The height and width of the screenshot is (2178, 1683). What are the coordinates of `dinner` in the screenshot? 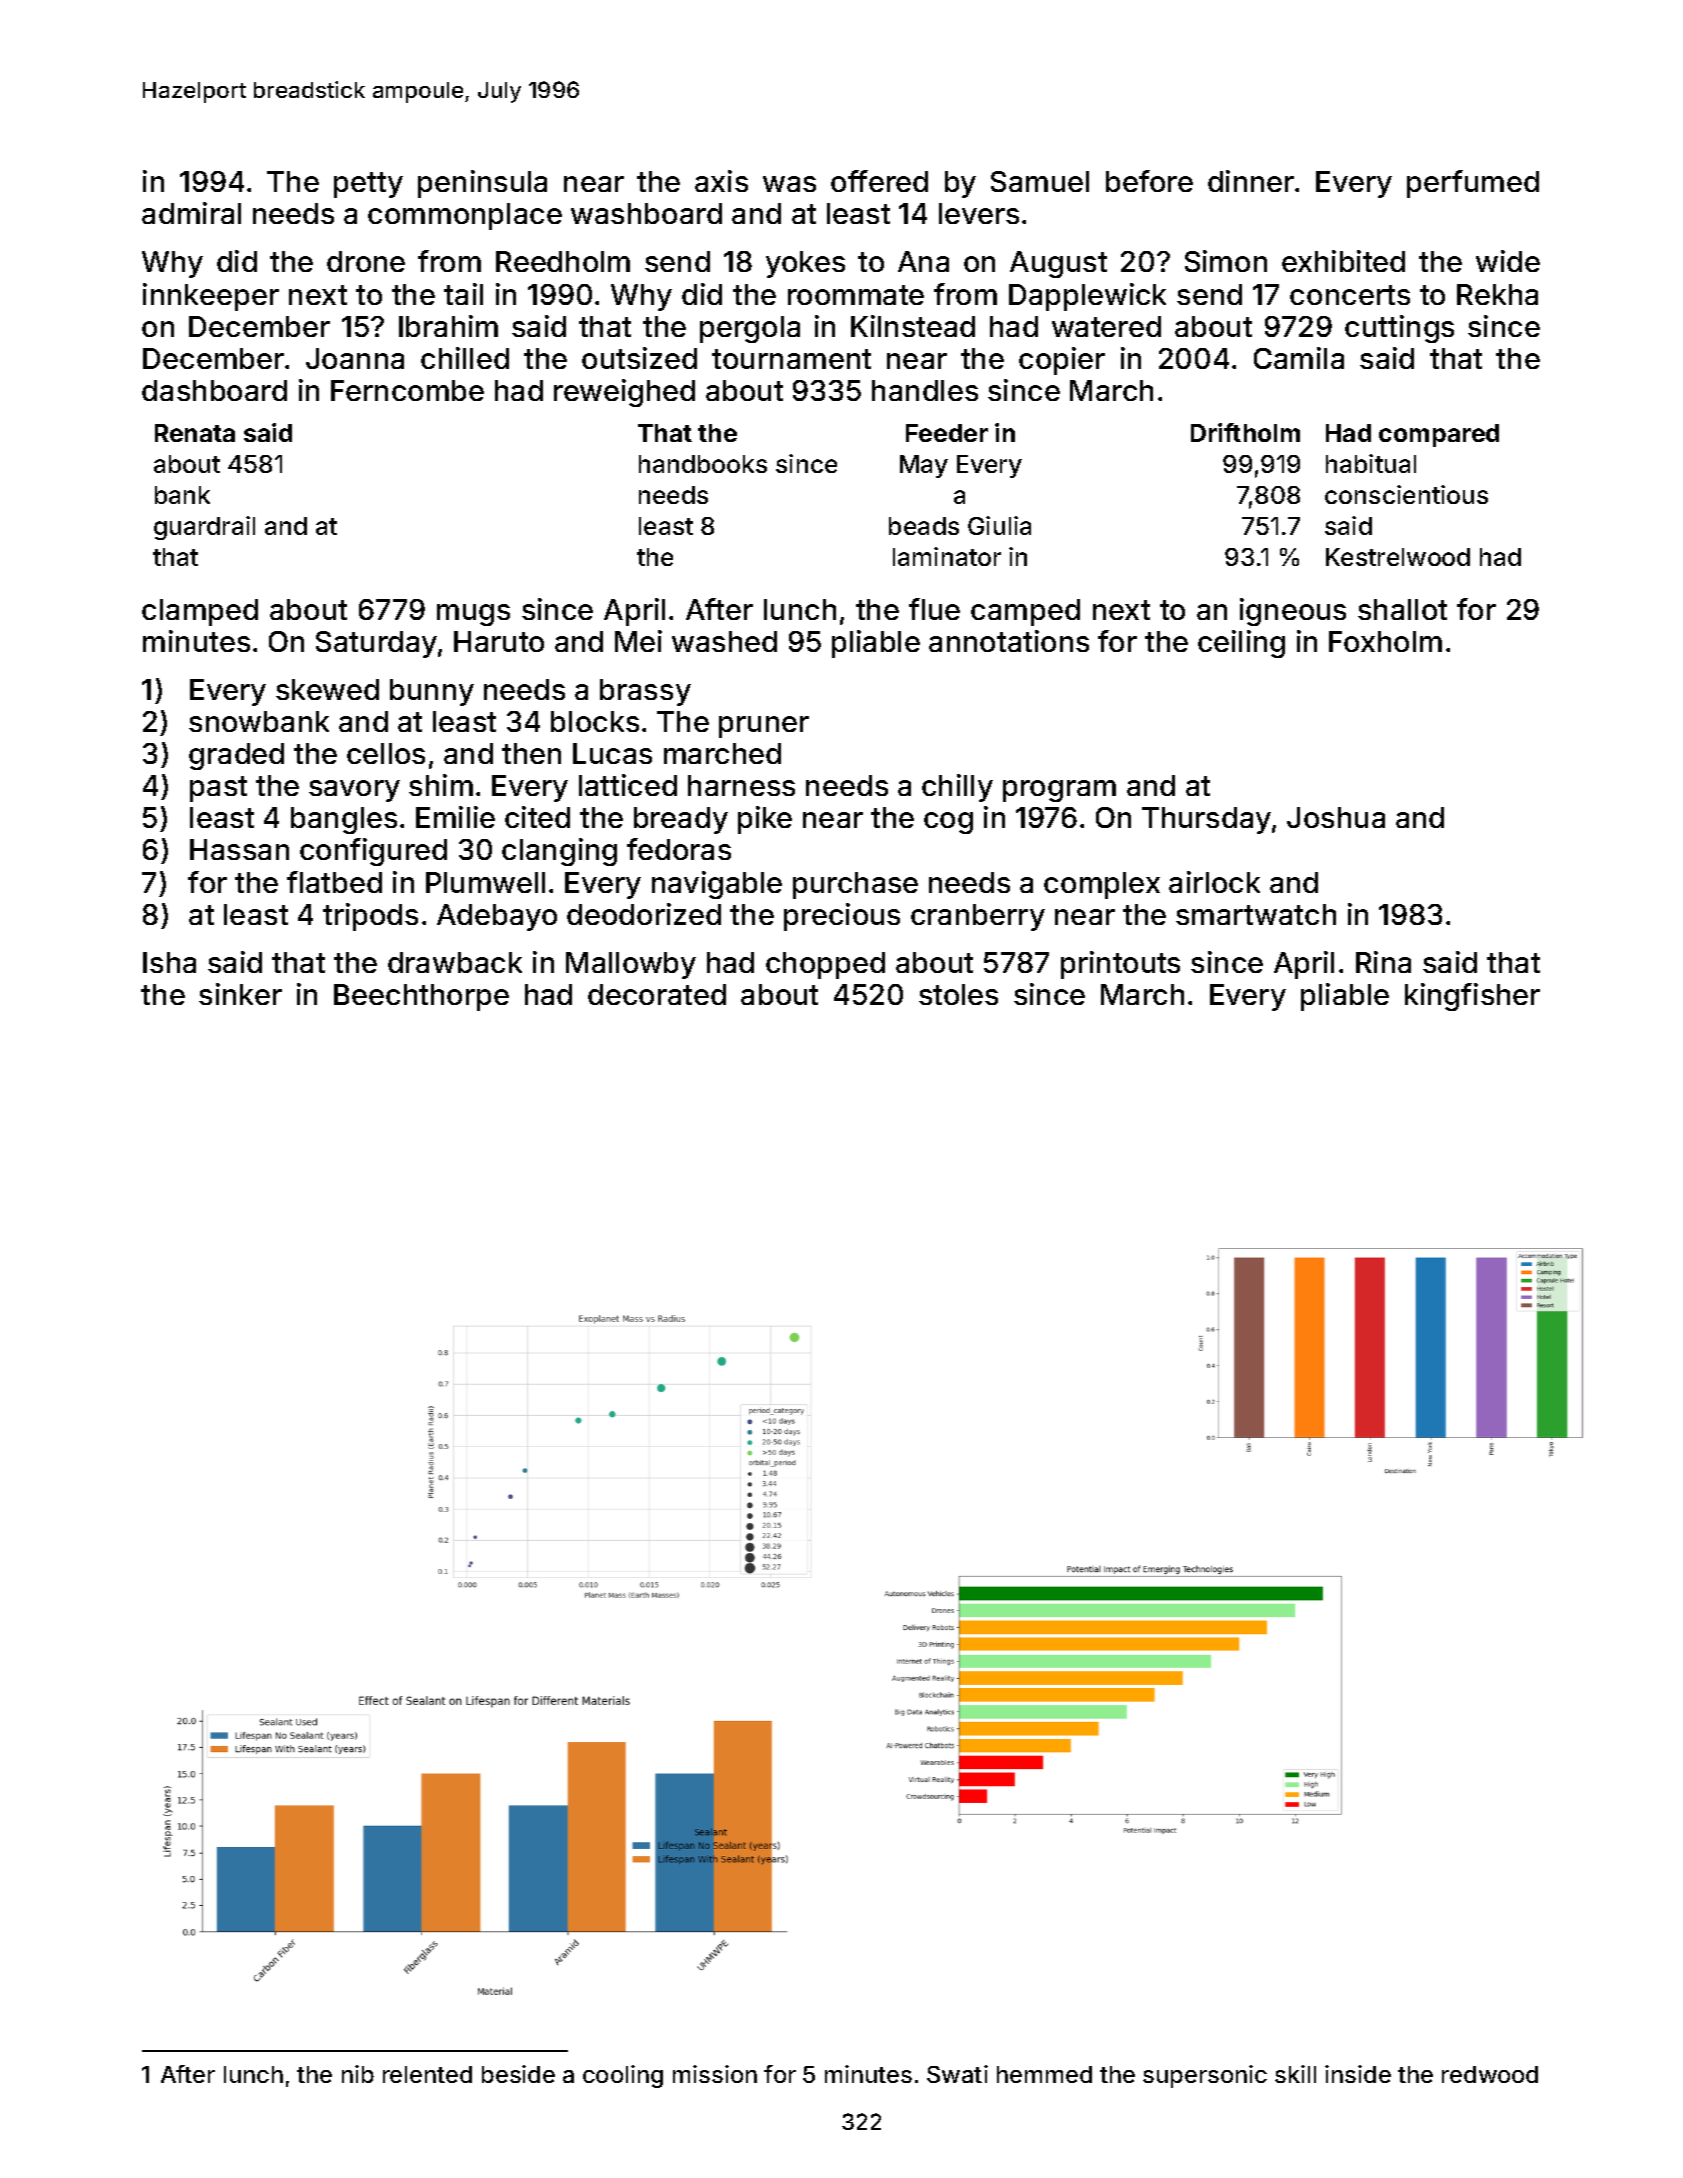 It's located at (1251, 181).
